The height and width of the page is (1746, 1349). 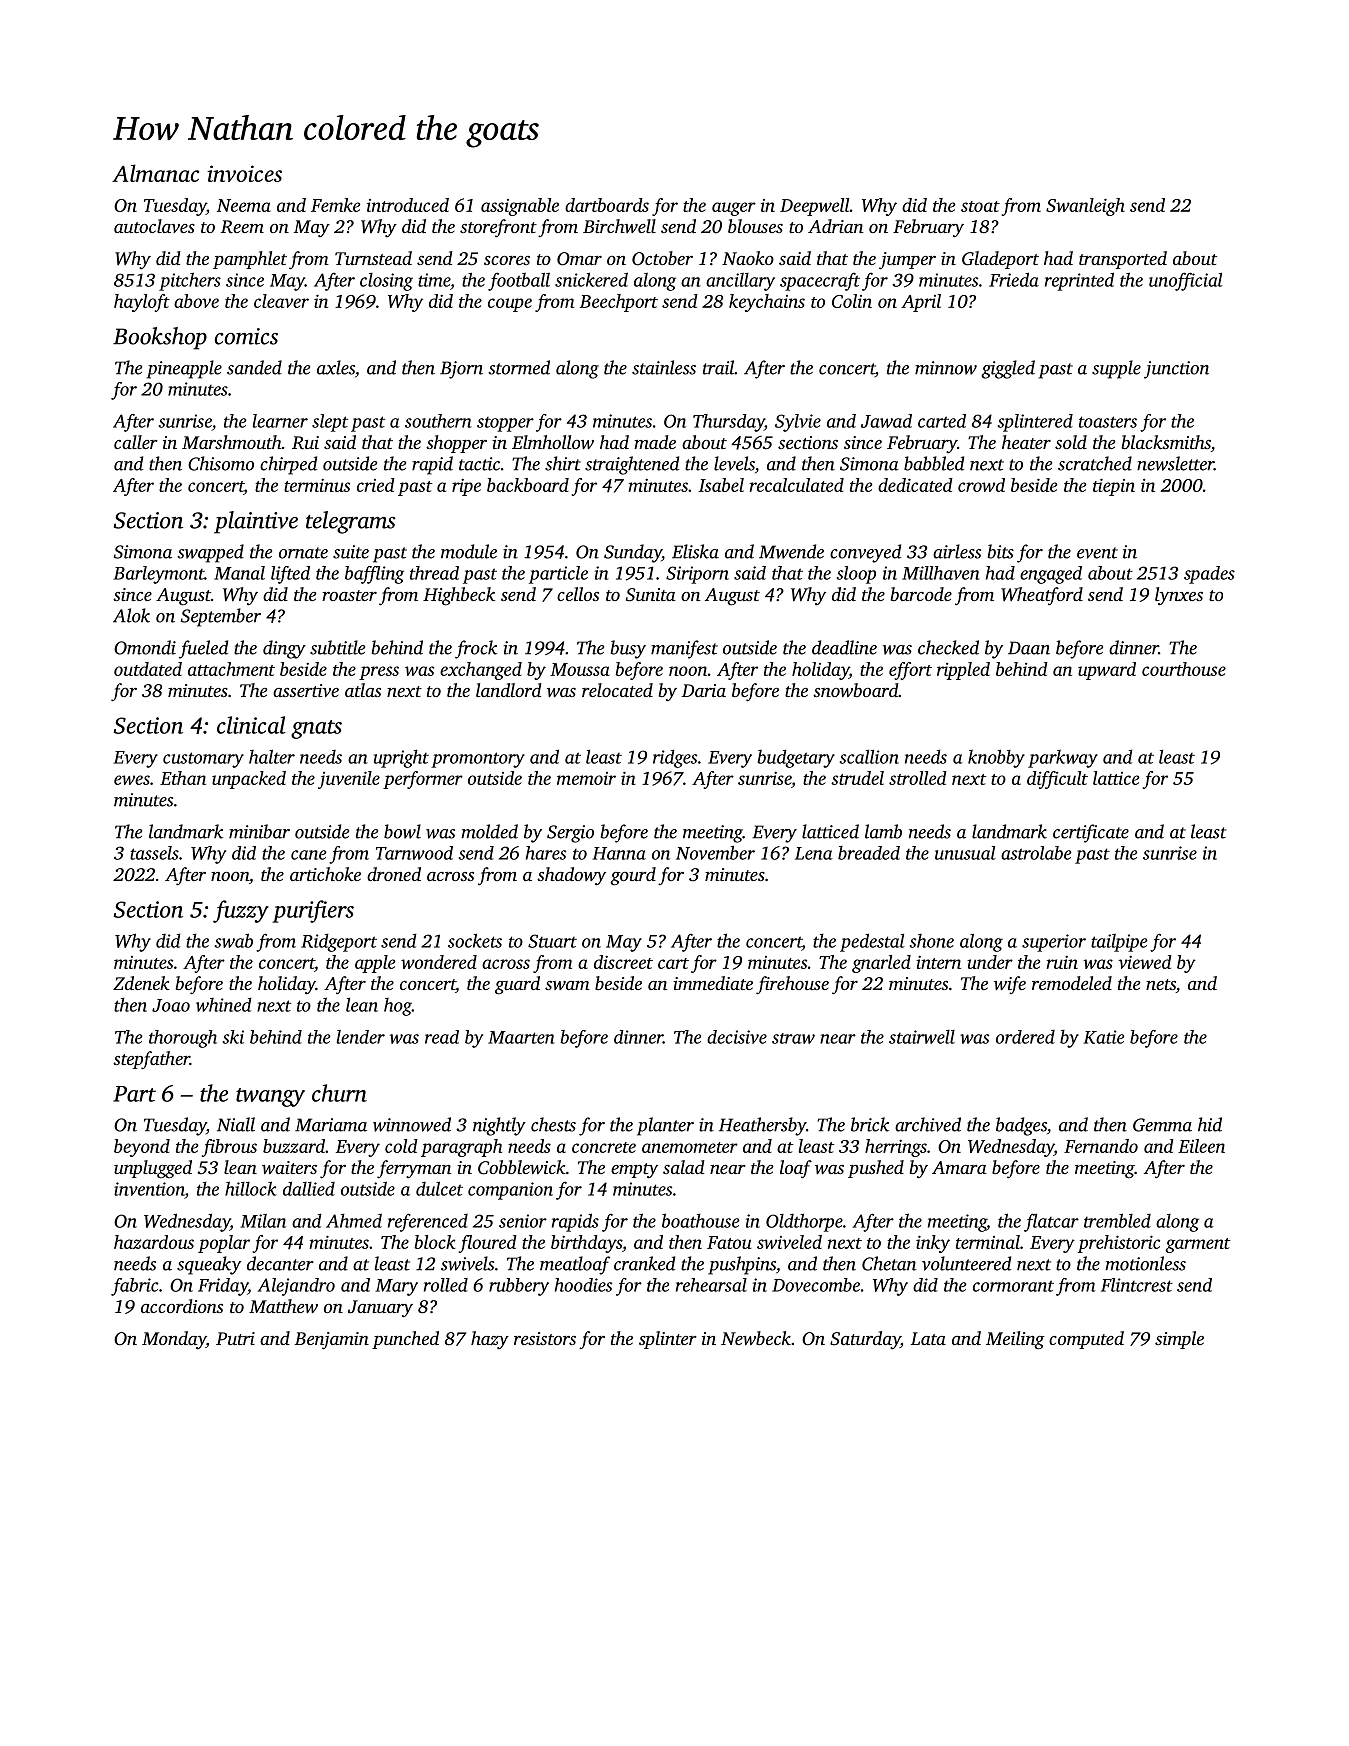 I want to click on engaged, so click(x=1051, y=575).
